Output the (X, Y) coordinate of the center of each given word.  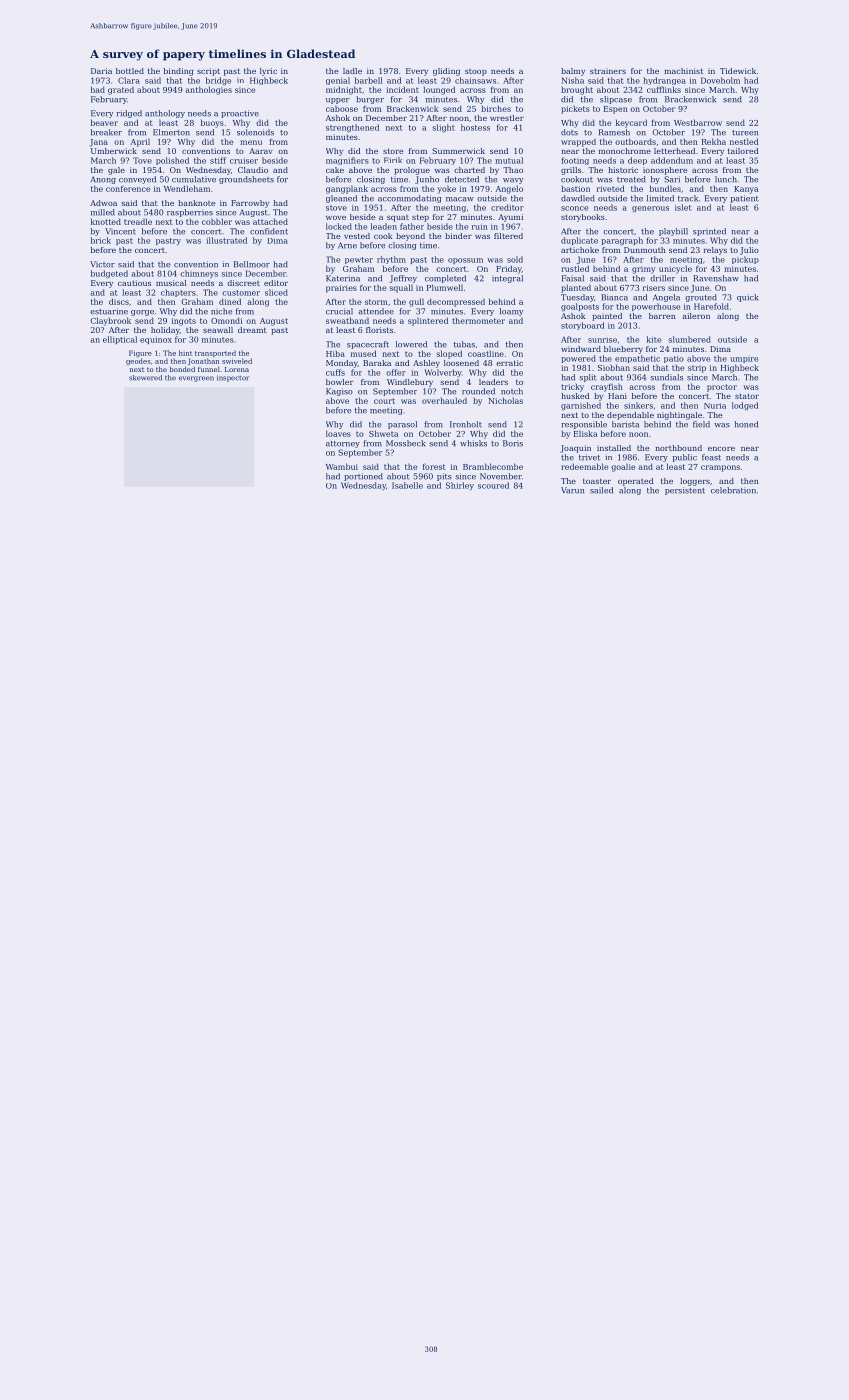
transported (215, 353)
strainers (608, 71)
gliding (446, 72)
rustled (575, 268)
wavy (513, 181)
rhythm (391, 260)
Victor (102, 264)
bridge (218, 81)
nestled (744, 141)
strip (697, 369)
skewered (145, 378)
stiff (218, 160)
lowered (411, 344)
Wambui (342, 466)
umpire (744, 360)
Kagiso (339, 392)
